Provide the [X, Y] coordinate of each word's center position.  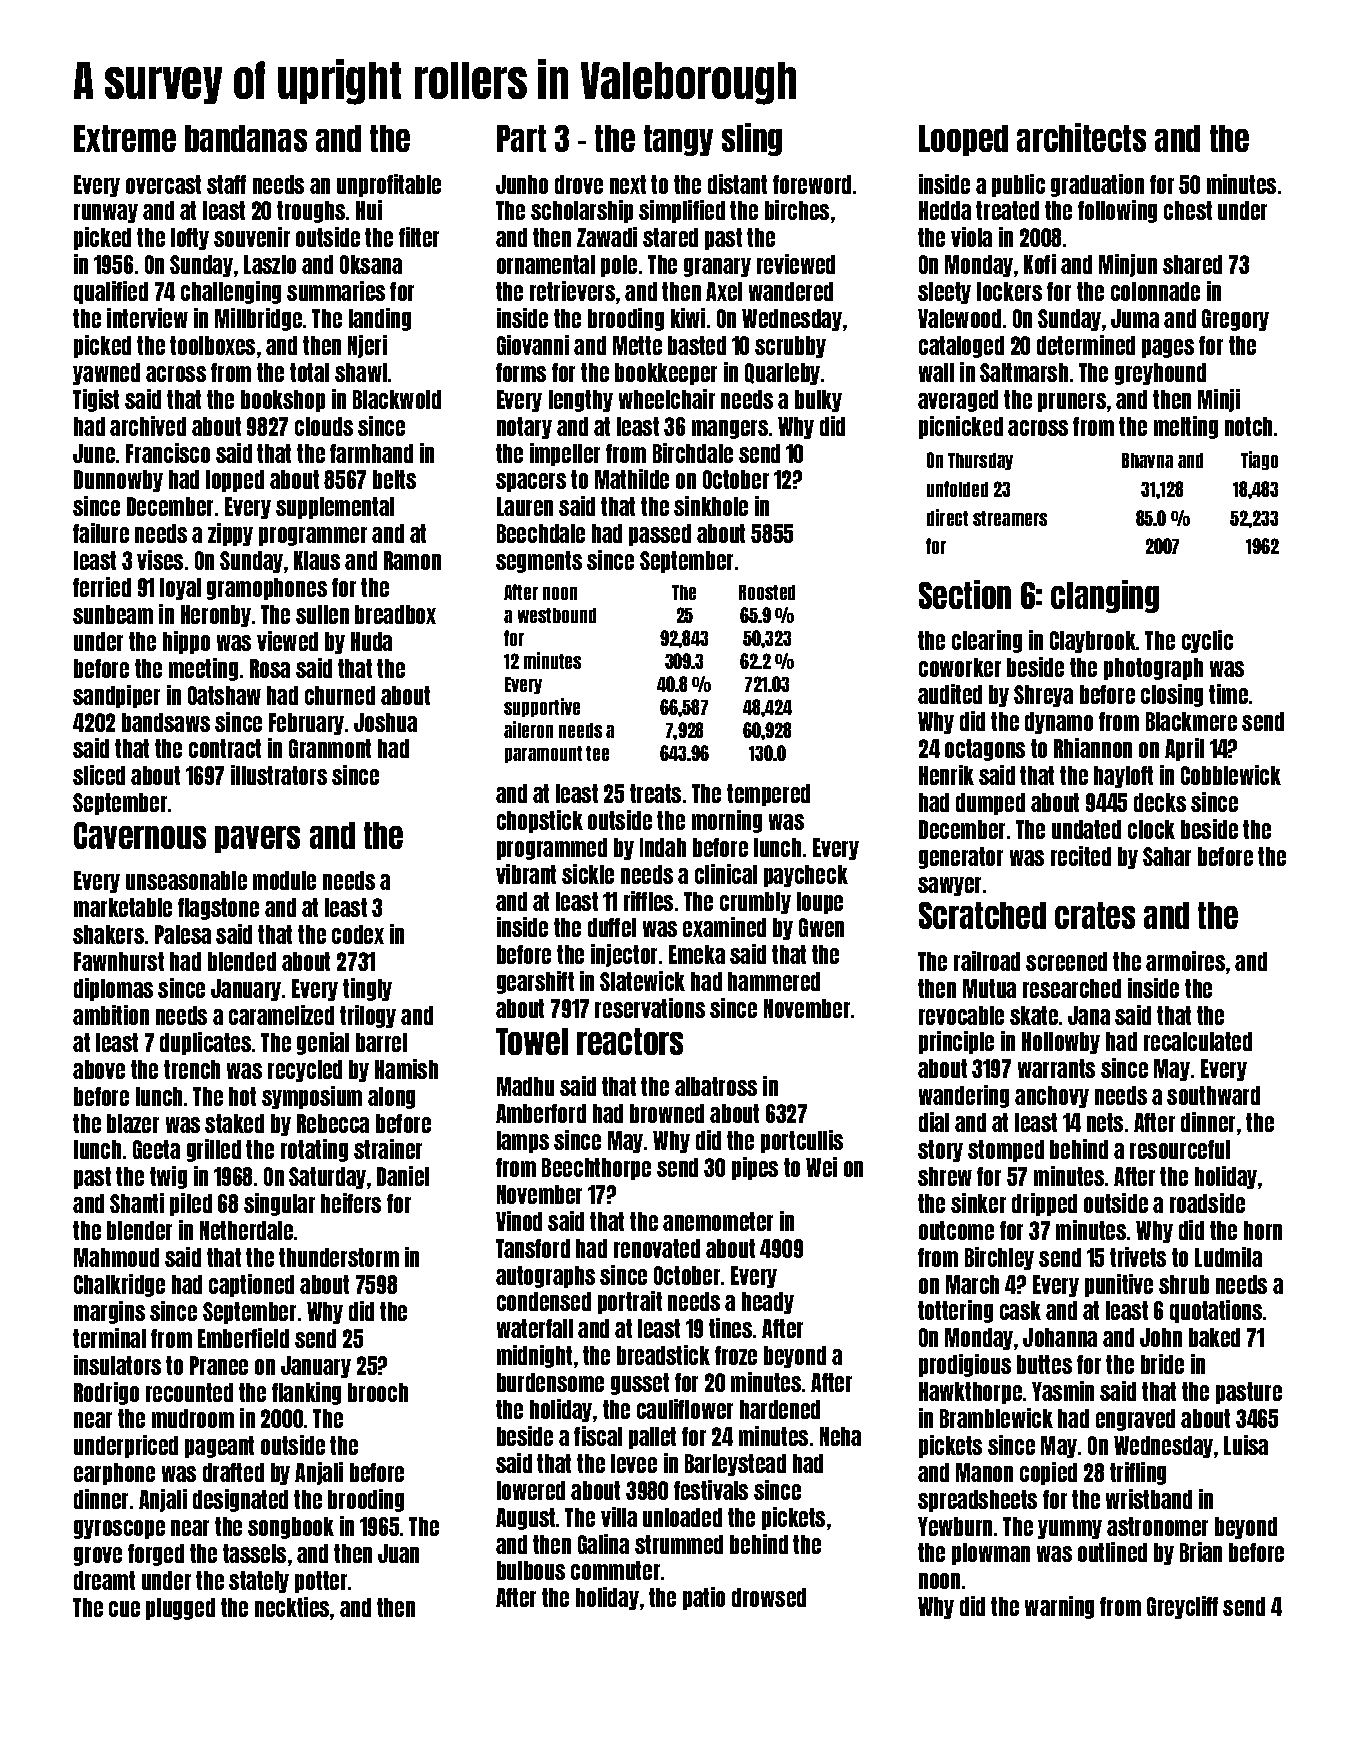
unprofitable [389, 185]
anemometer [718, 1221]
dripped [1044, 1204]
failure [101, 533]
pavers [257, 839]
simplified [682, 211]
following [1117, 211]
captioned [251, 1285]
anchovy [1052, 1097]
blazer [133, 1123]
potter [321, 1582]
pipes [755, 1168]
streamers [1010, 518]
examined [724, 927]
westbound [557, 615]
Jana [1089, 1015]
